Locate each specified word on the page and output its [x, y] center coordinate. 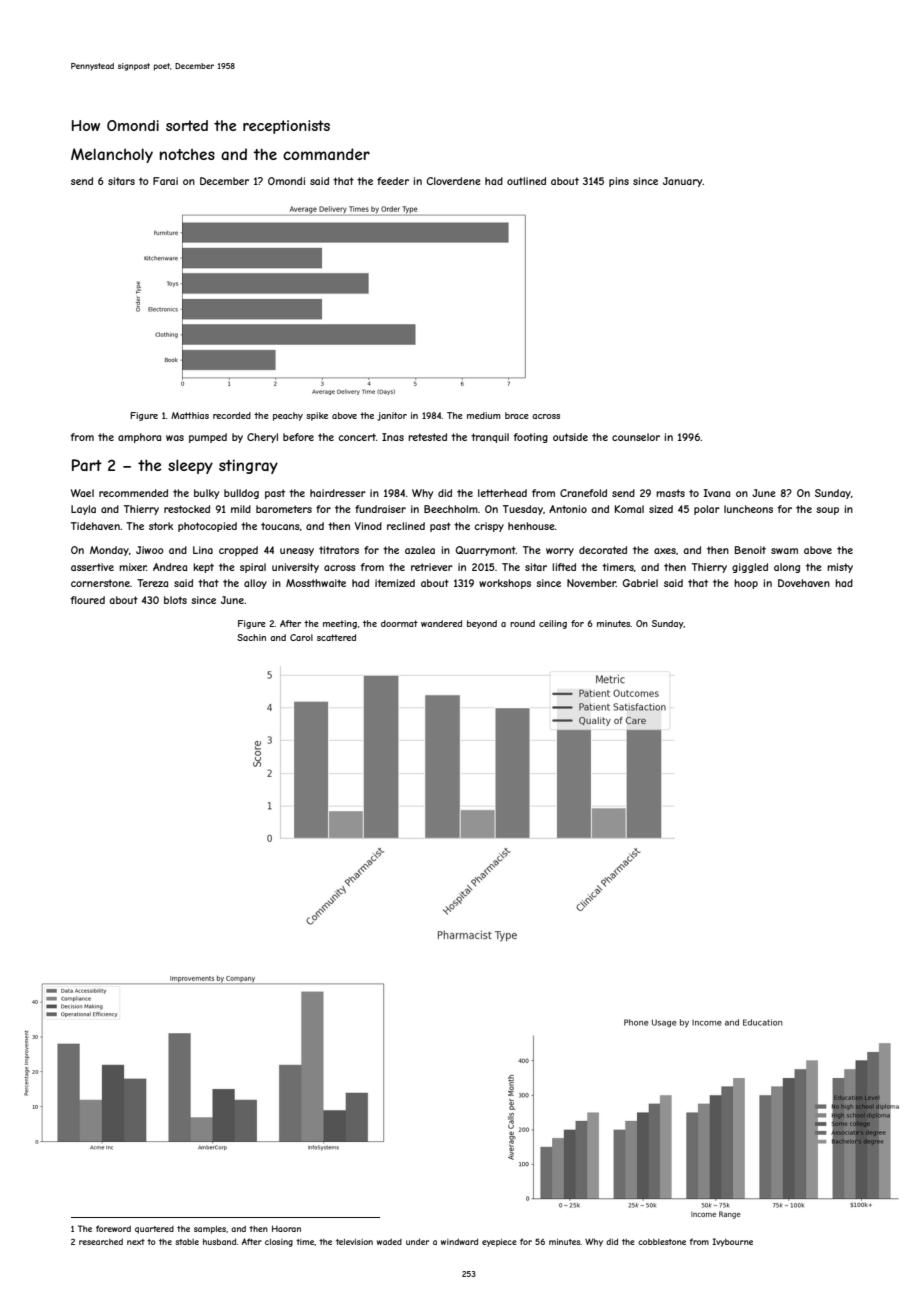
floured [87, 600]
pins [619, 182]
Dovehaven [804, 583]
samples [210, 1230]
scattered [336, 637]
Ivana [716, 493]
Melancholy [112, 155]
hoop [746, 584]
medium [484, 415]
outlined [526, 181]
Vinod [368, 526]
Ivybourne [732, 1242]
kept [203, 568]
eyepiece [499, 1243]
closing [279, 1243]
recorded [232, 415]
